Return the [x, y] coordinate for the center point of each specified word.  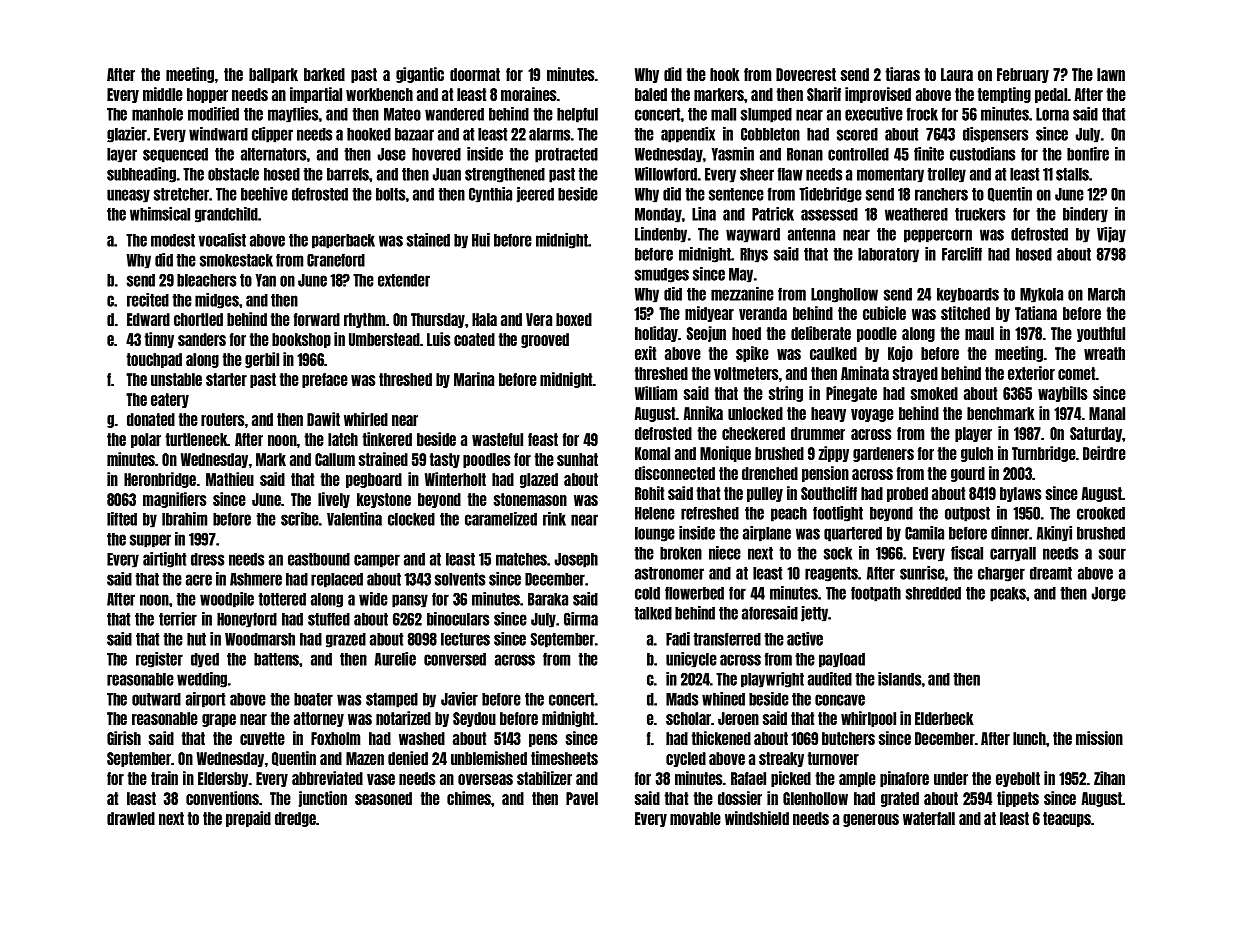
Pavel [582, 798]
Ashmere [256, 579]
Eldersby [223, 779]
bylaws [1020, 494]
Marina [474, 379]
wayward [753, 235]
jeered [535, 195]
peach [789, 514]
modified [213, 114]
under [951, 778]
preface [325, 380]
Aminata [865, 373]
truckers [980, 214]
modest [173, 240]
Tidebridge [830, 195]
